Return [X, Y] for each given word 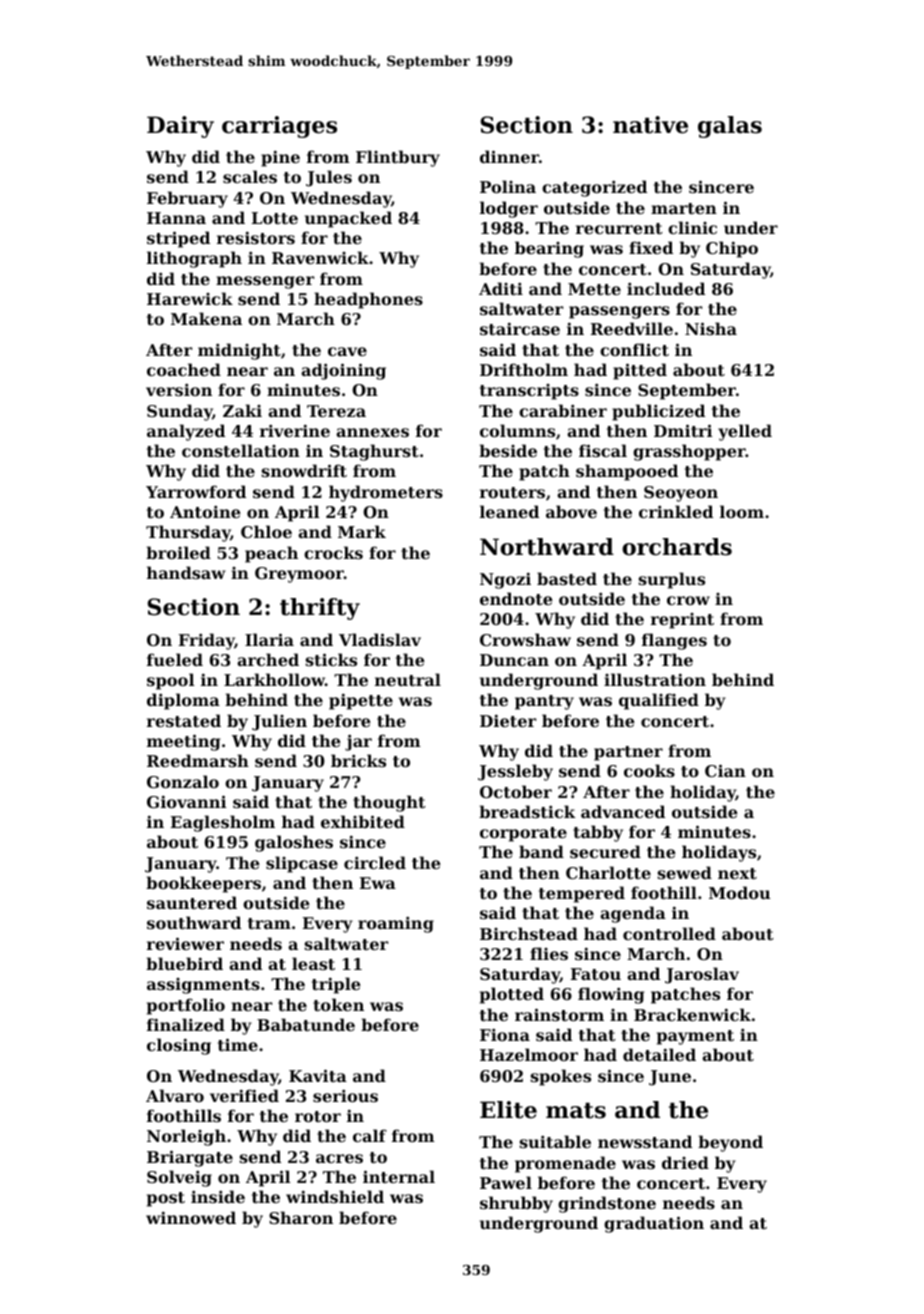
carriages [279, 127]
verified [244, 1095]
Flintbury [398, 158]
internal [399, 1176]
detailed [659, 1054]
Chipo [732, 249]
